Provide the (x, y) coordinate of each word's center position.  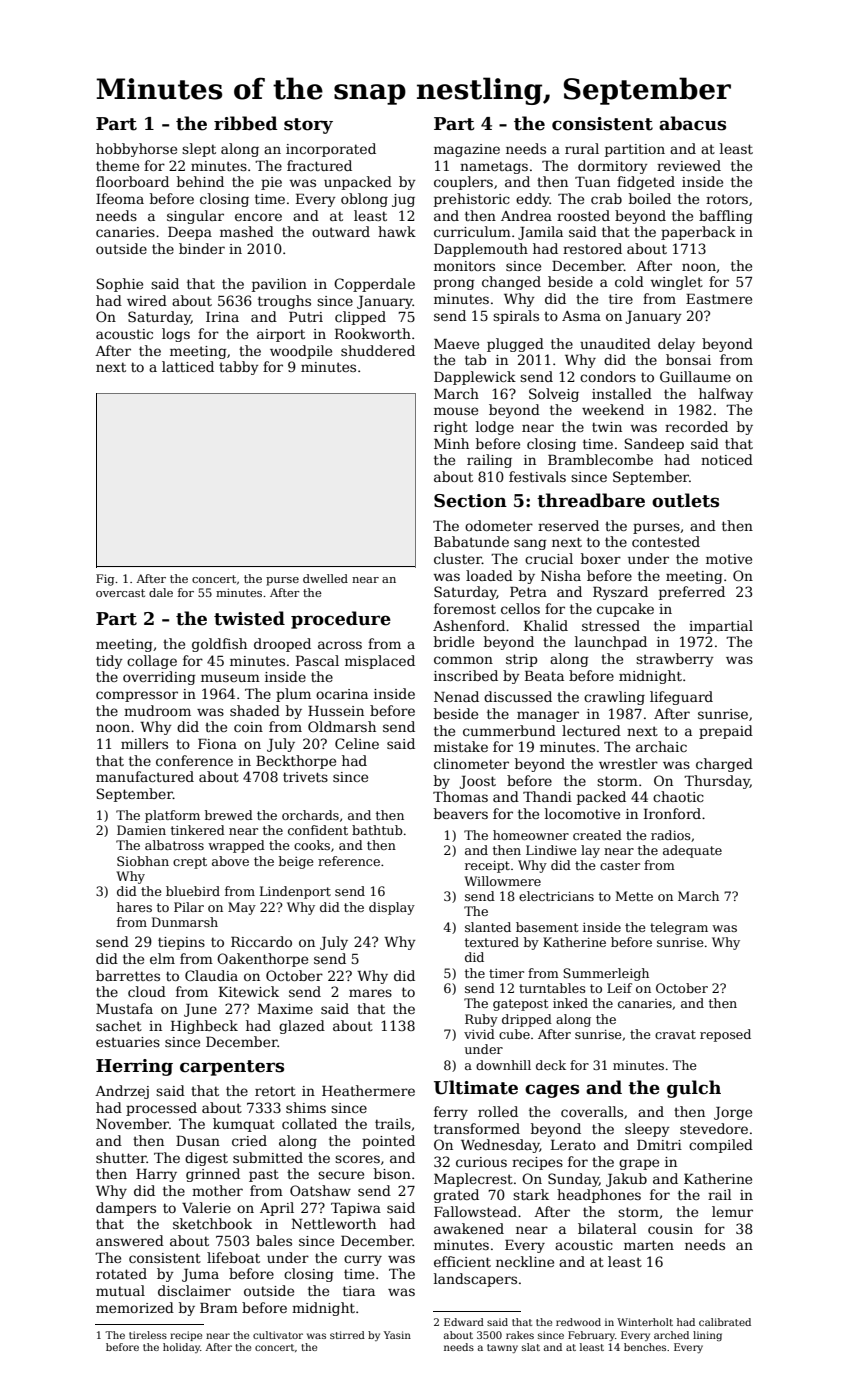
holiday (181, 1348)
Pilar (189, 907)
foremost (465, 608)
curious (481, 1162)
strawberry (675, 660)
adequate (692, 851)
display (392, 908)
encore (258, 217)
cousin (670, 1229)
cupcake (625, 610)
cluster (458, 558)
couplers (463, 183)
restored (592, 248)
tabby (239, 368)
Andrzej (122, 1092)
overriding (159, 678)
